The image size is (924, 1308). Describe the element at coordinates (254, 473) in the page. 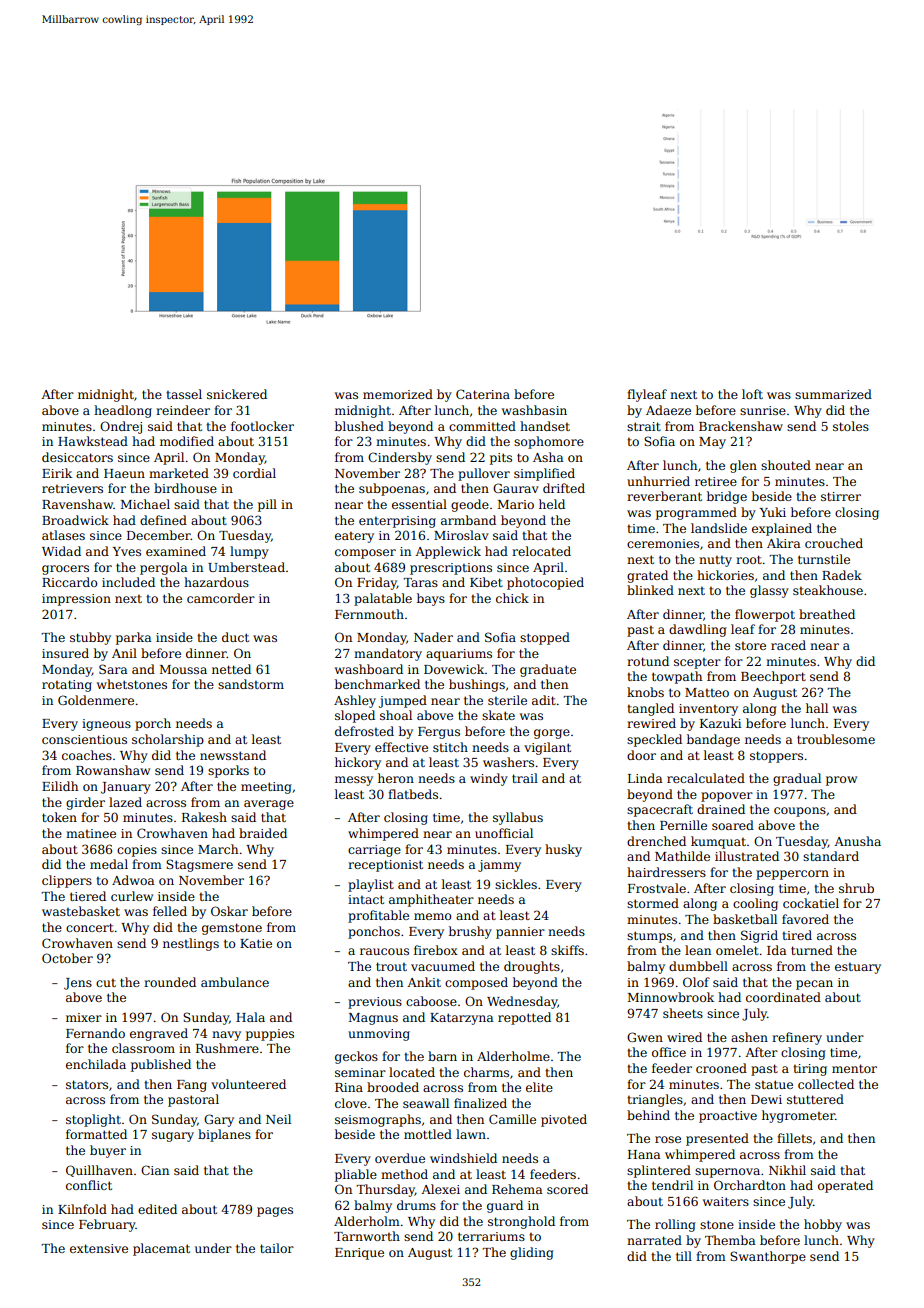

I see `cordial` at that location.
